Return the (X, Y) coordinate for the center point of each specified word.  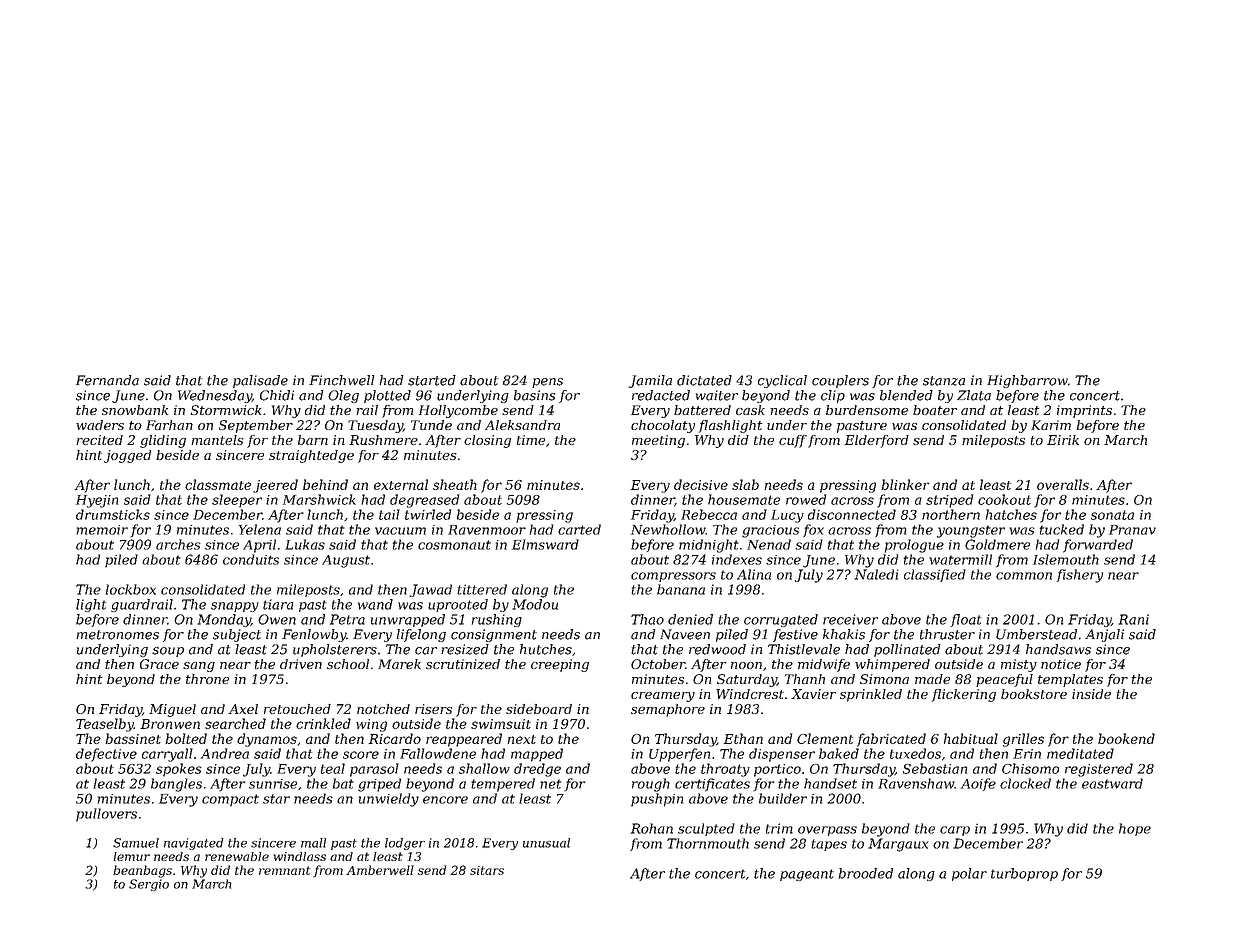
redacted (661, 395)
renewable (237, 856)
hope (1135, 829)
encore (445, 800)
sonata (1112, 515)
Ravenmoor (487, 530)
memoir (102, 530)
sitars (487, 870)
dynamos (267, 740)
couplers (840, 381)
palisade (260, 381)
